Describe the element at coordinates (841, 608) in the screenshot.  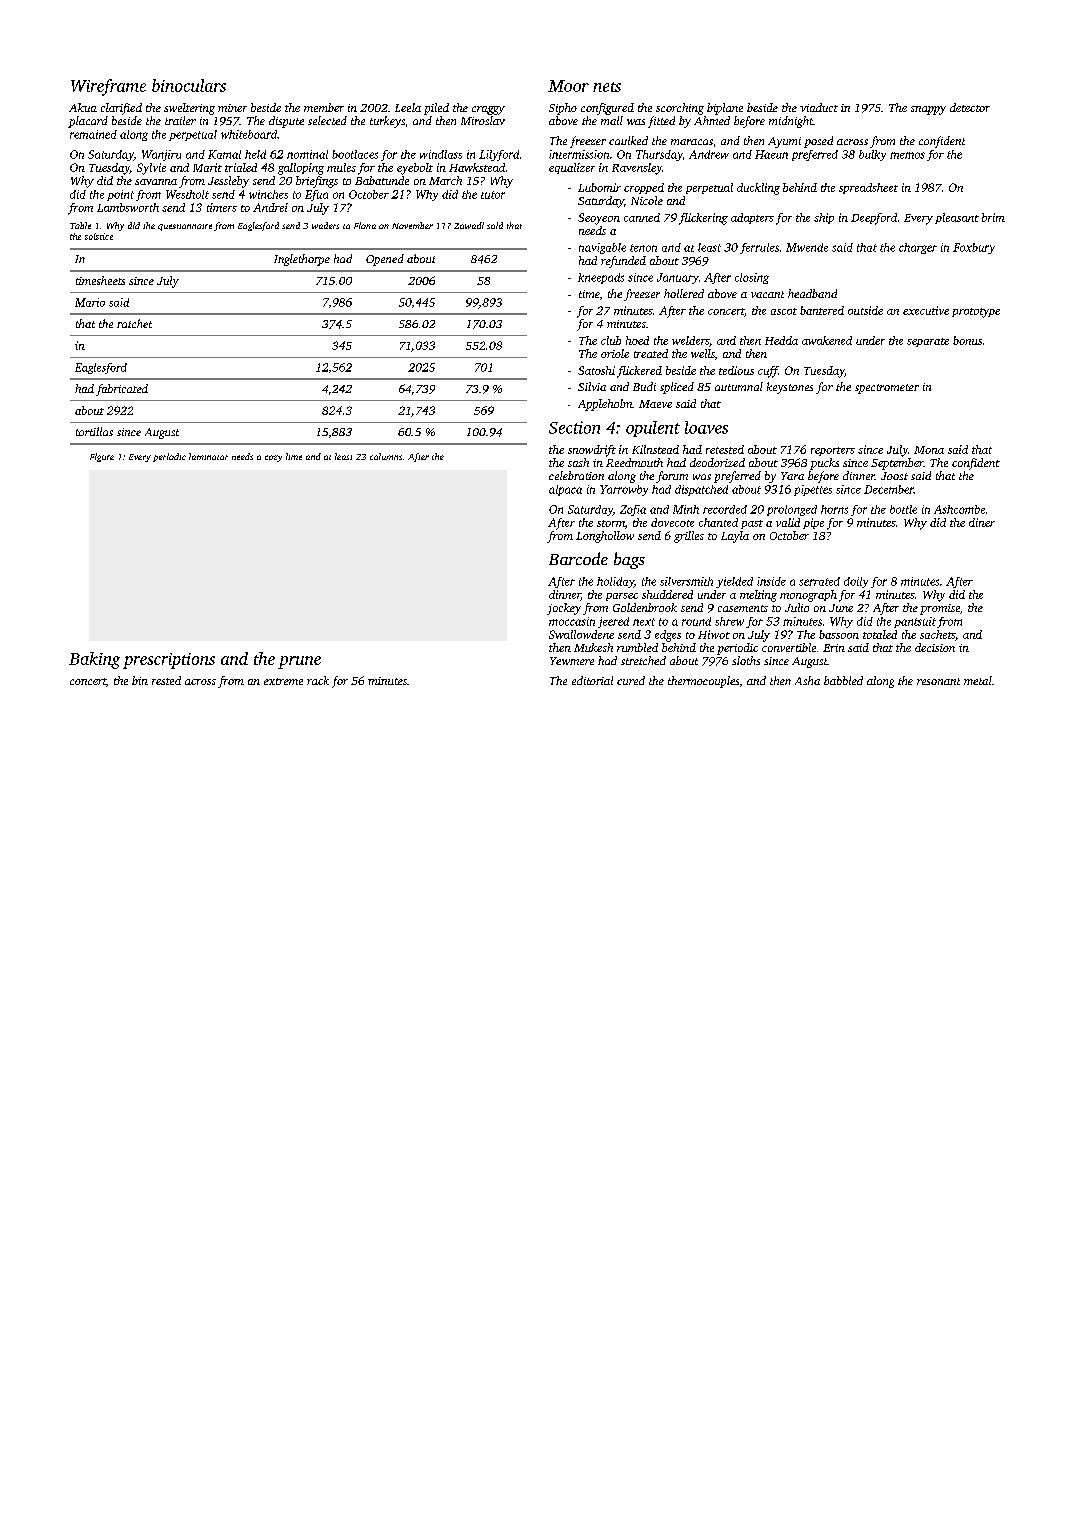
I see `June` at that location.
